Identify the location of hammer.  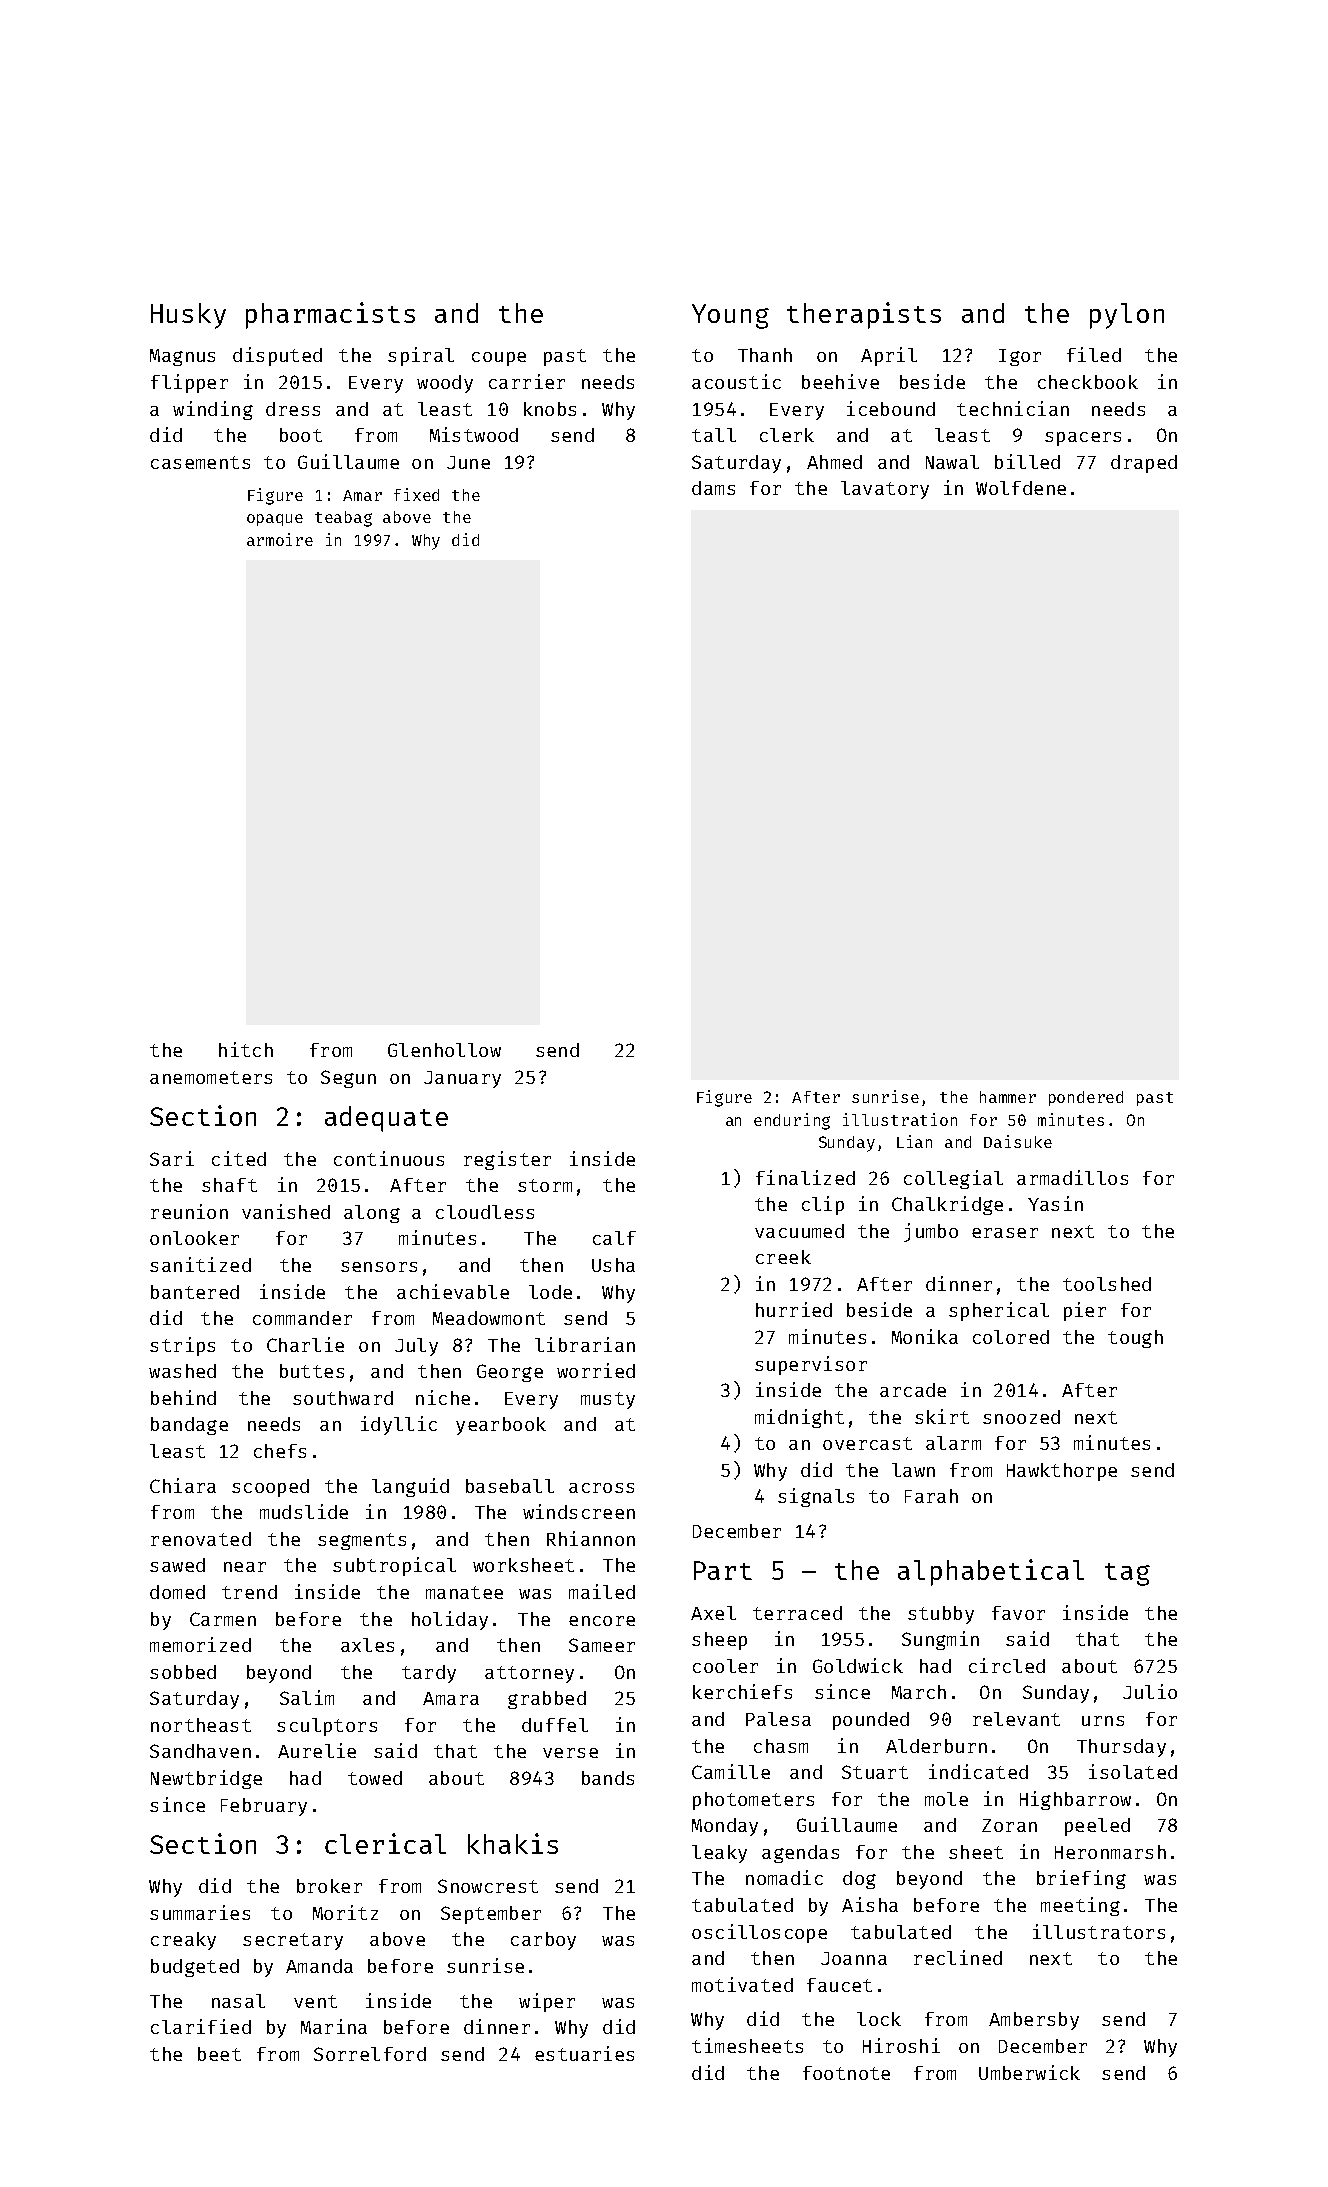
(1008, 1097).
